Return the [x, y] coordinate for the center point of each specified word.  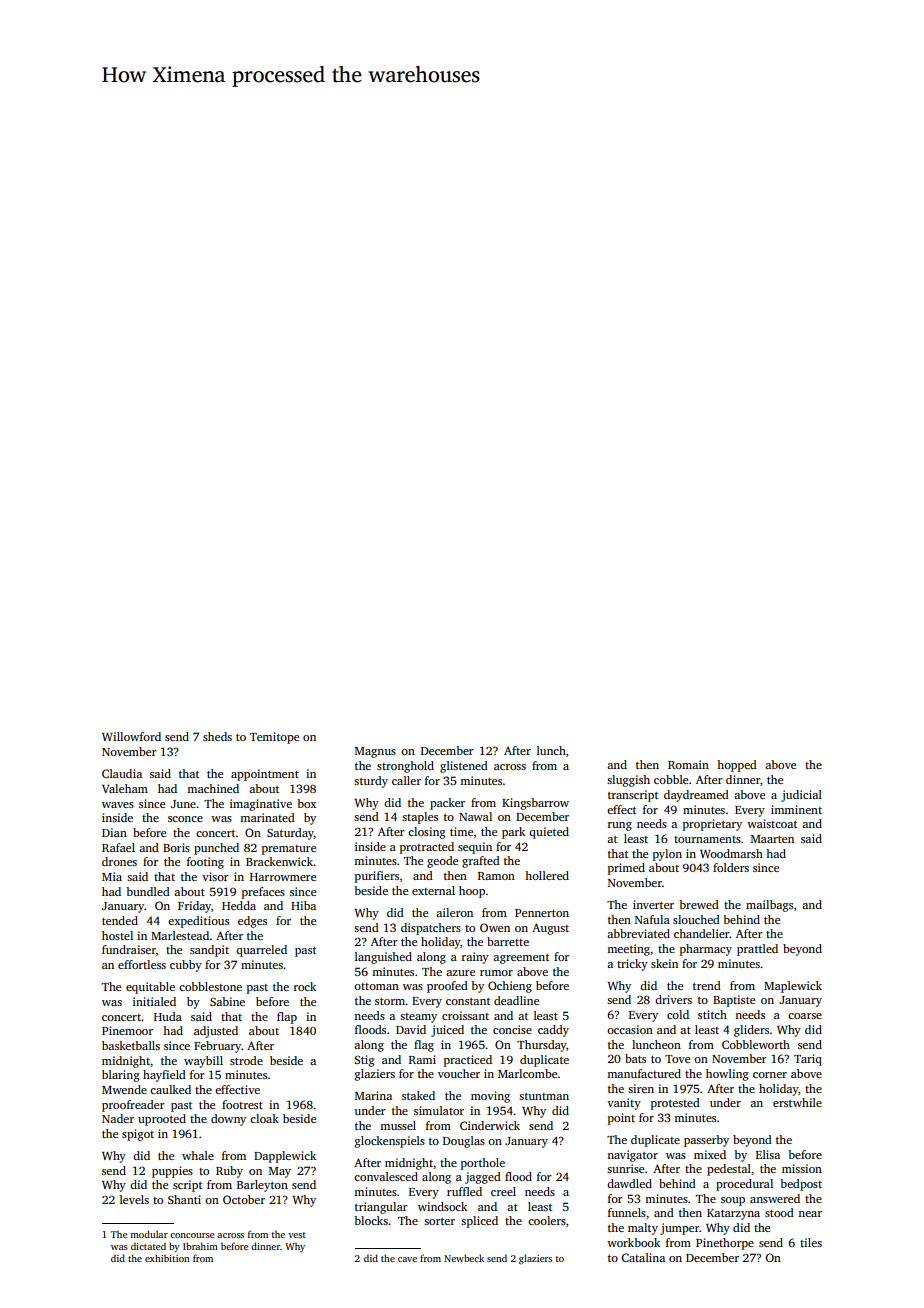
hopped [737, 766]
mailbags [769, 906]
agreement [521, 959]
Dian [114, 832]
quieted [549, 833]
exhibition [167, 1258]
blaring [121, 1076]
